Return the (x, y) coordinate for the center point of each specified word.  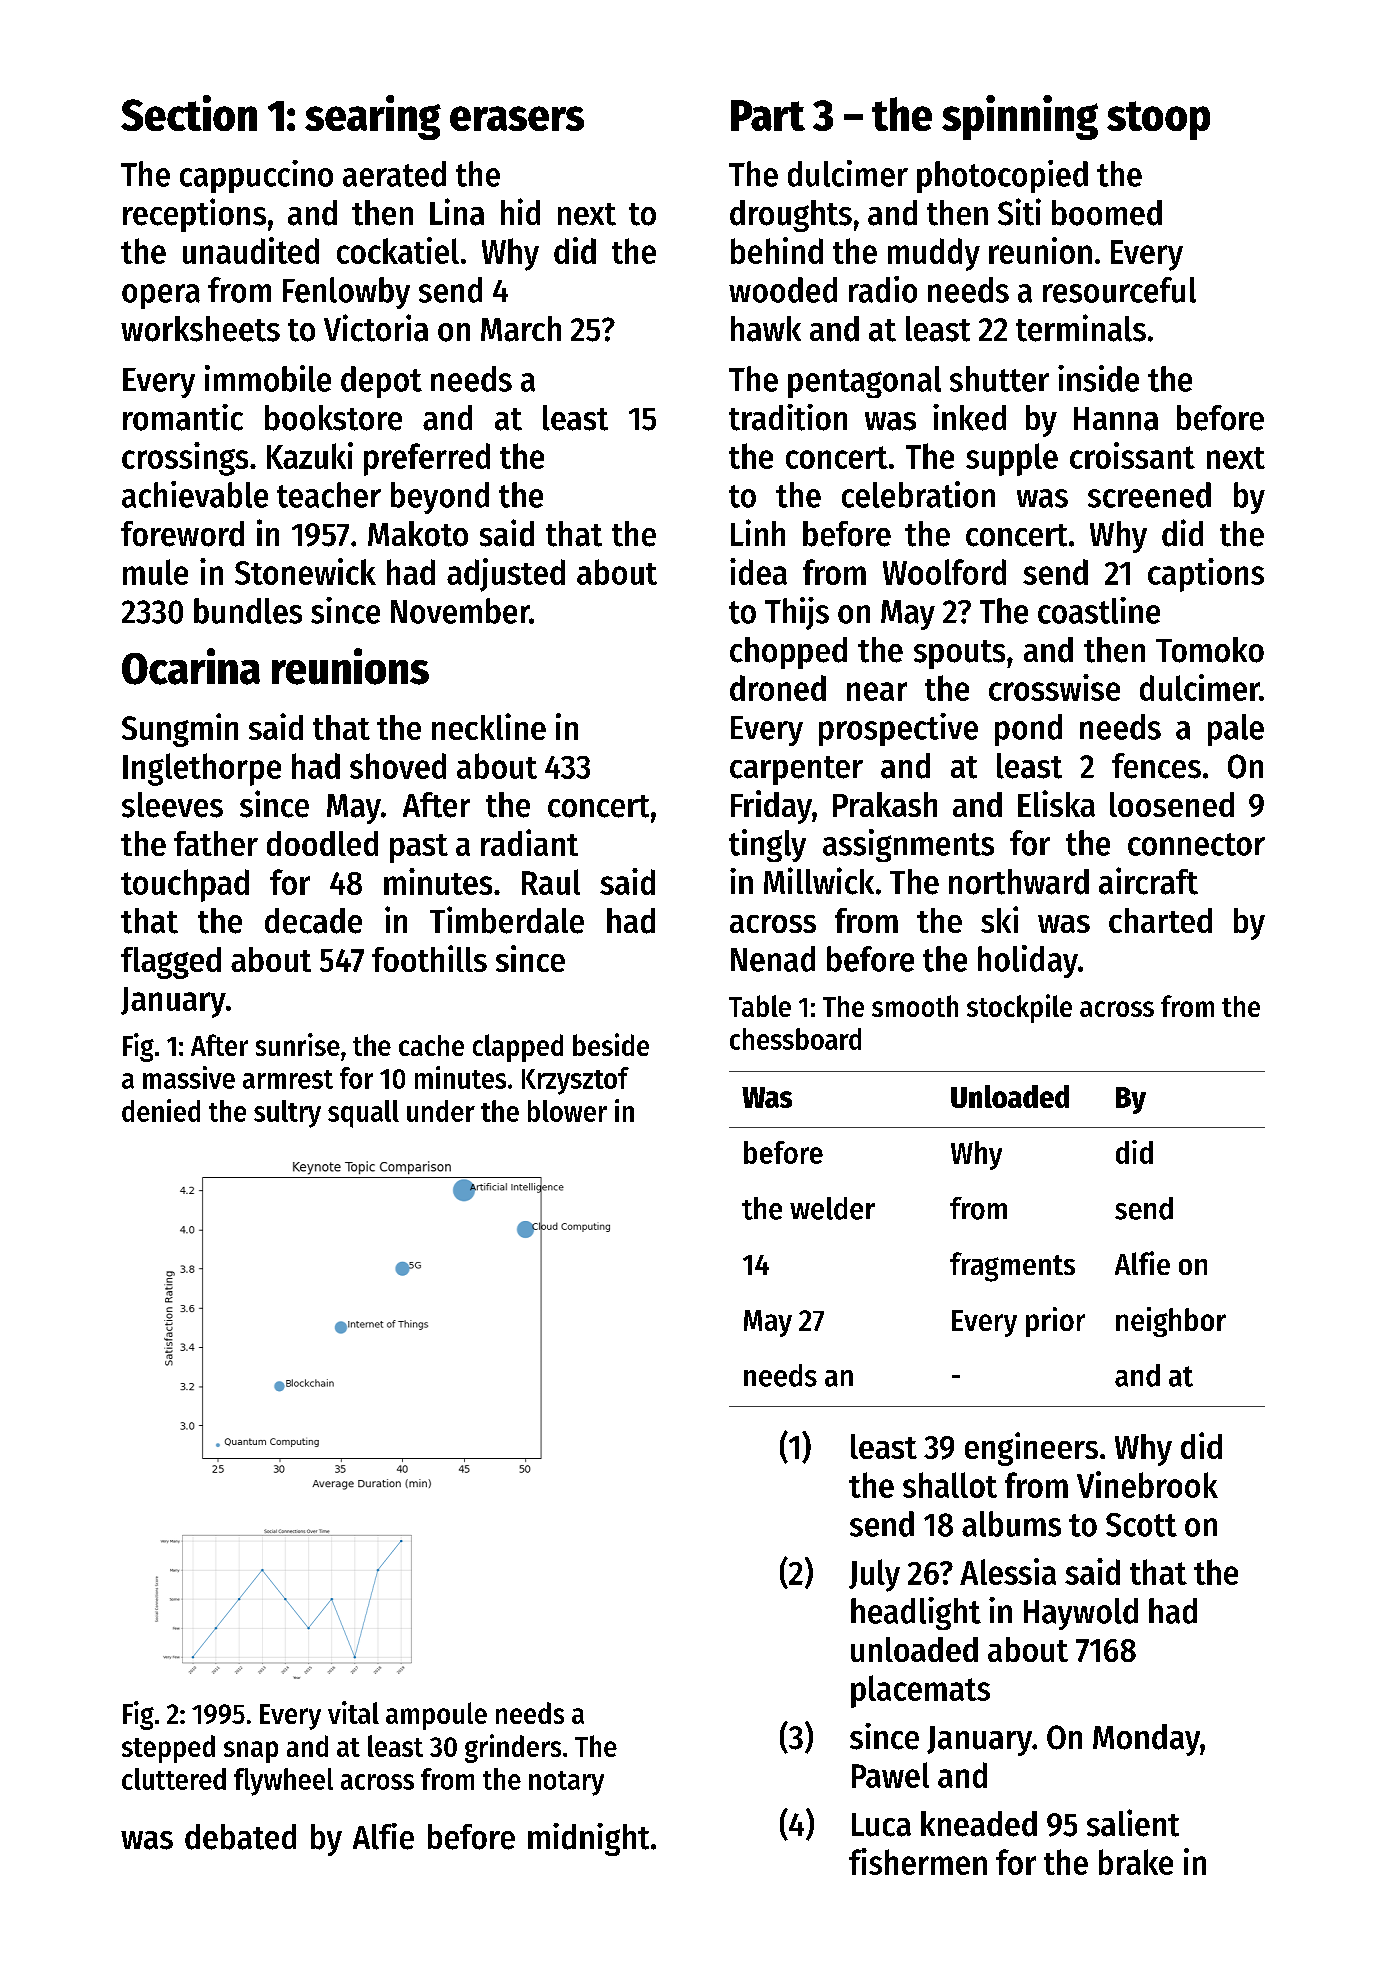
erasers (517, 118)
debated (240, 1837)
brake (1136, 1862)
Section (189, 113)
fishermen (918, 1861)
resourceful (1119, 290)
